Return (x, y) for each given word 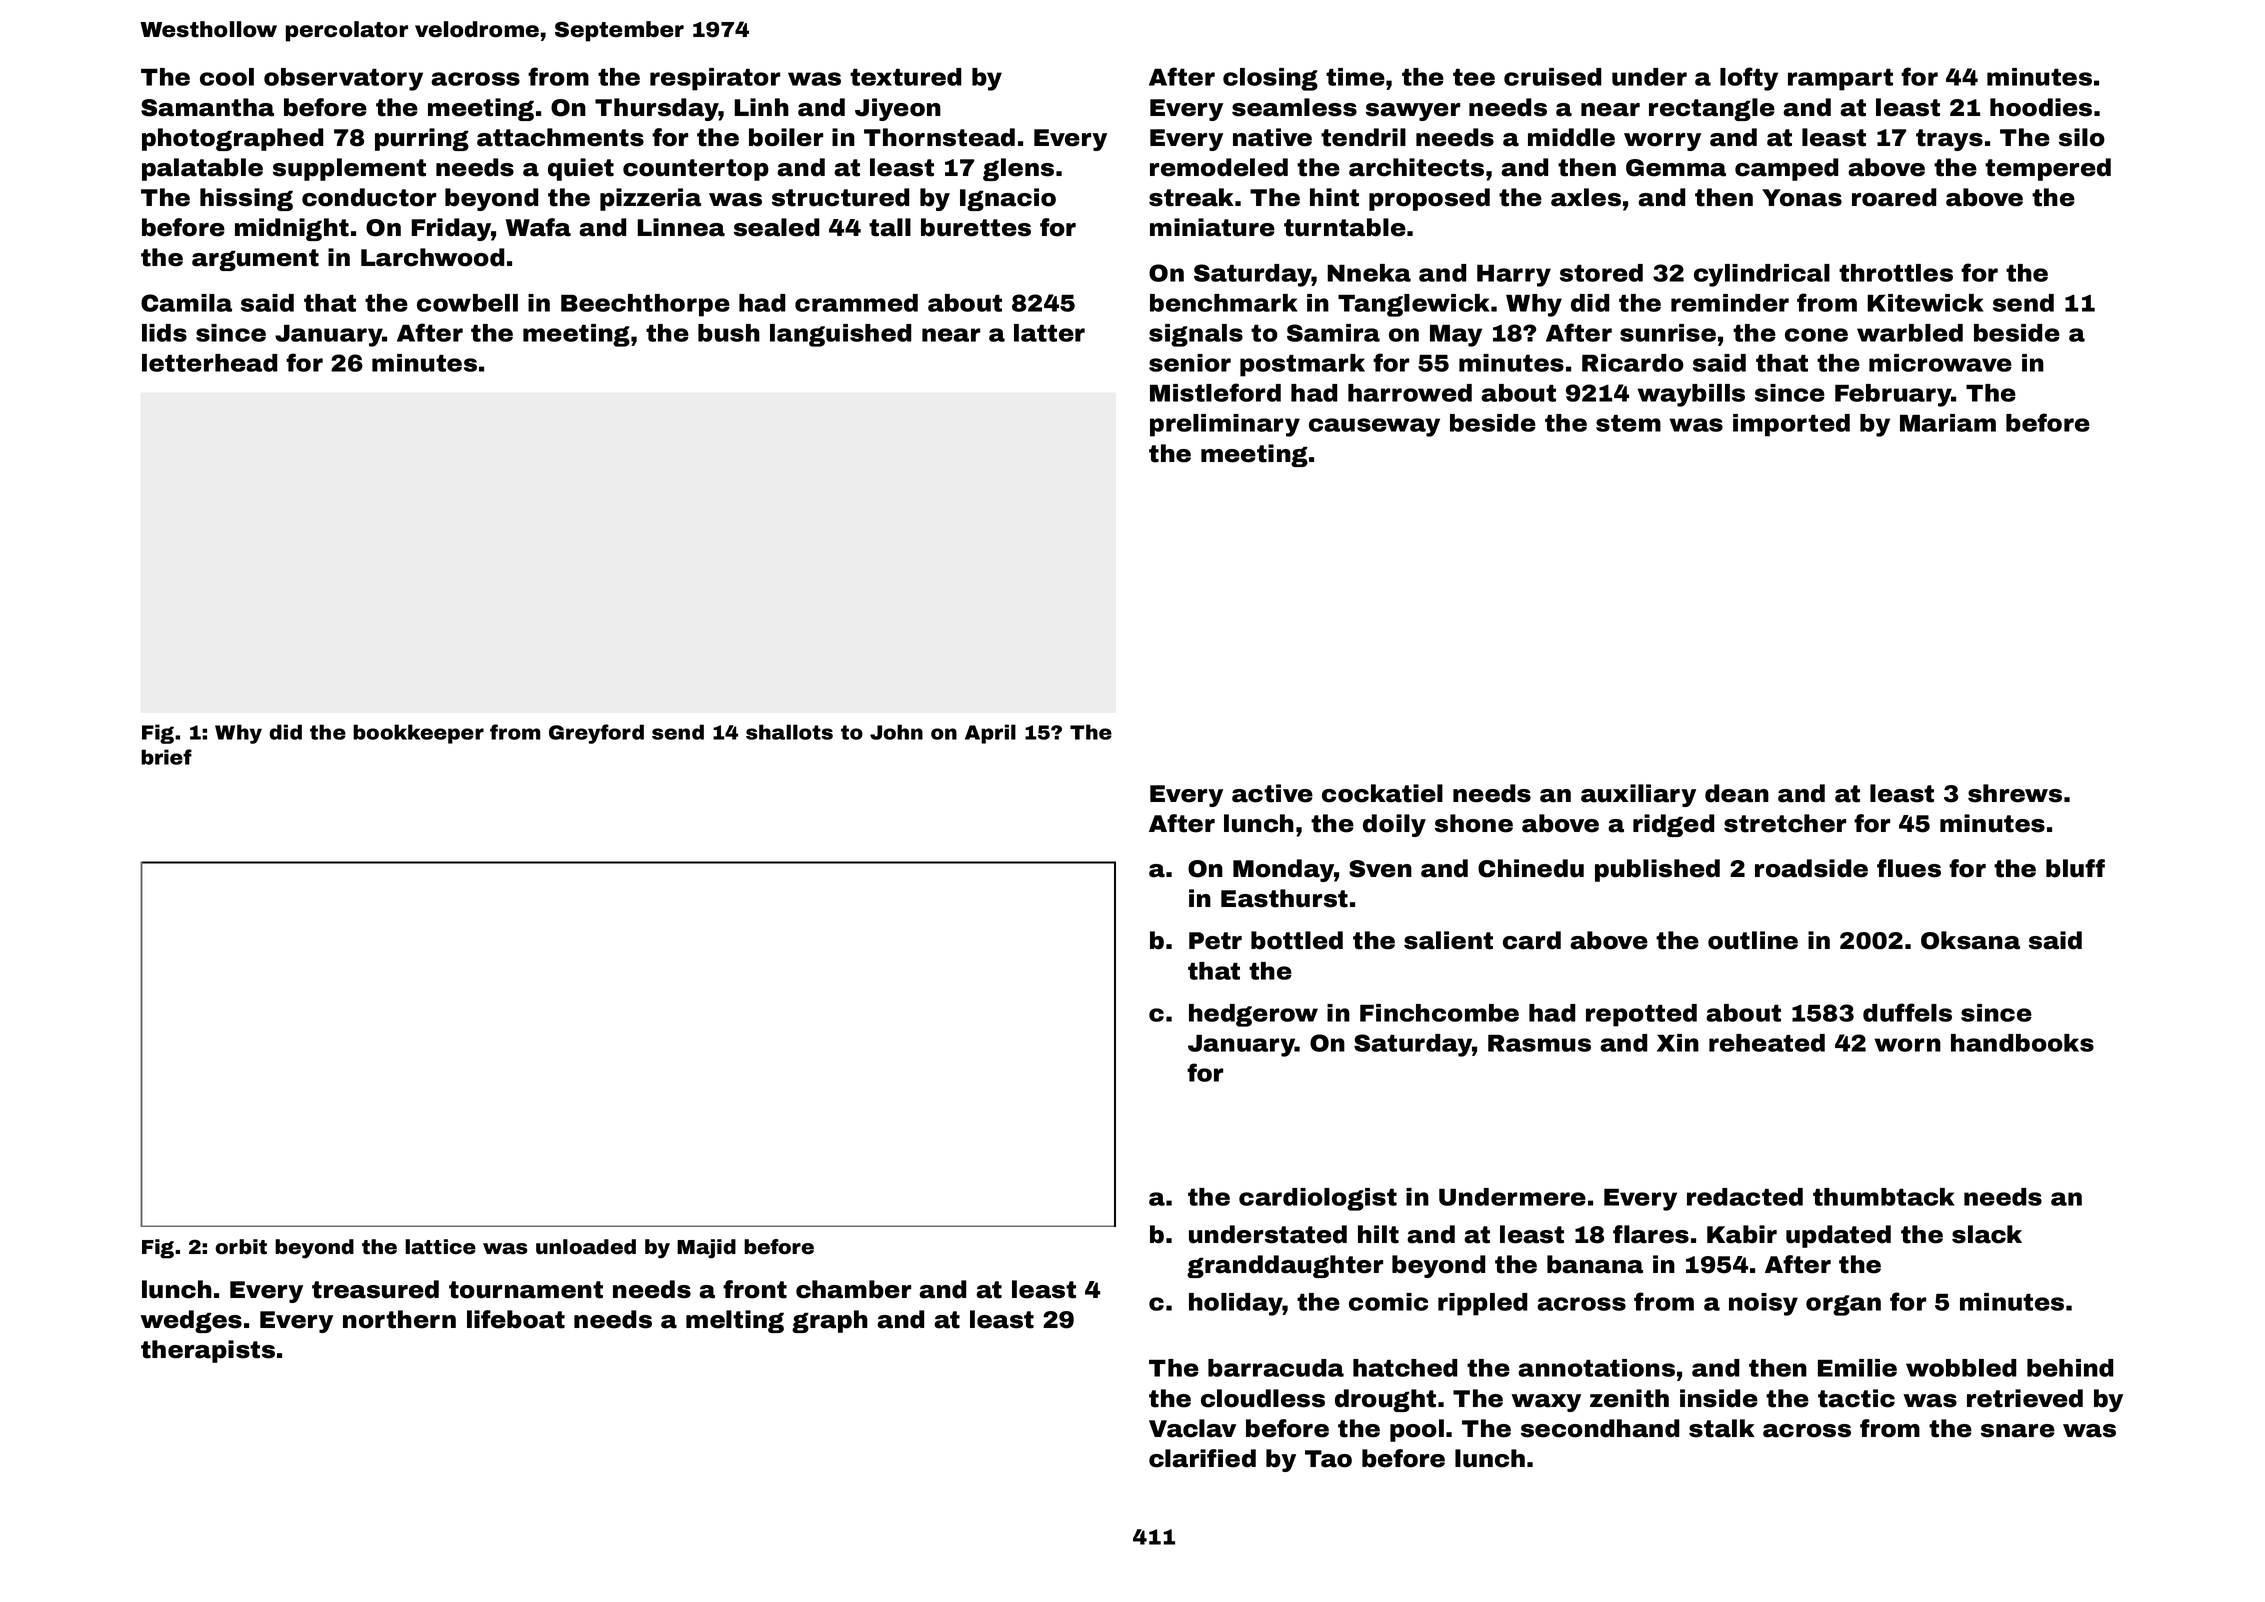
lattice (440, 1247)
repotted (1641, 1015)
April (990, 734)
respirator (715, 79)
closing (1270, 79)
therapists (208, 1351)
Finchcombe (1439, 1013)
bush (729, 333)
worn (1907, 1045)
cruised (1552, 77)
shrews (2015, 793)
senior (1190, 363)
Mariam (1948, 423)
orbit (241, 1247)
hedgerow (1253, 1015)
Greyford (596, 734)
